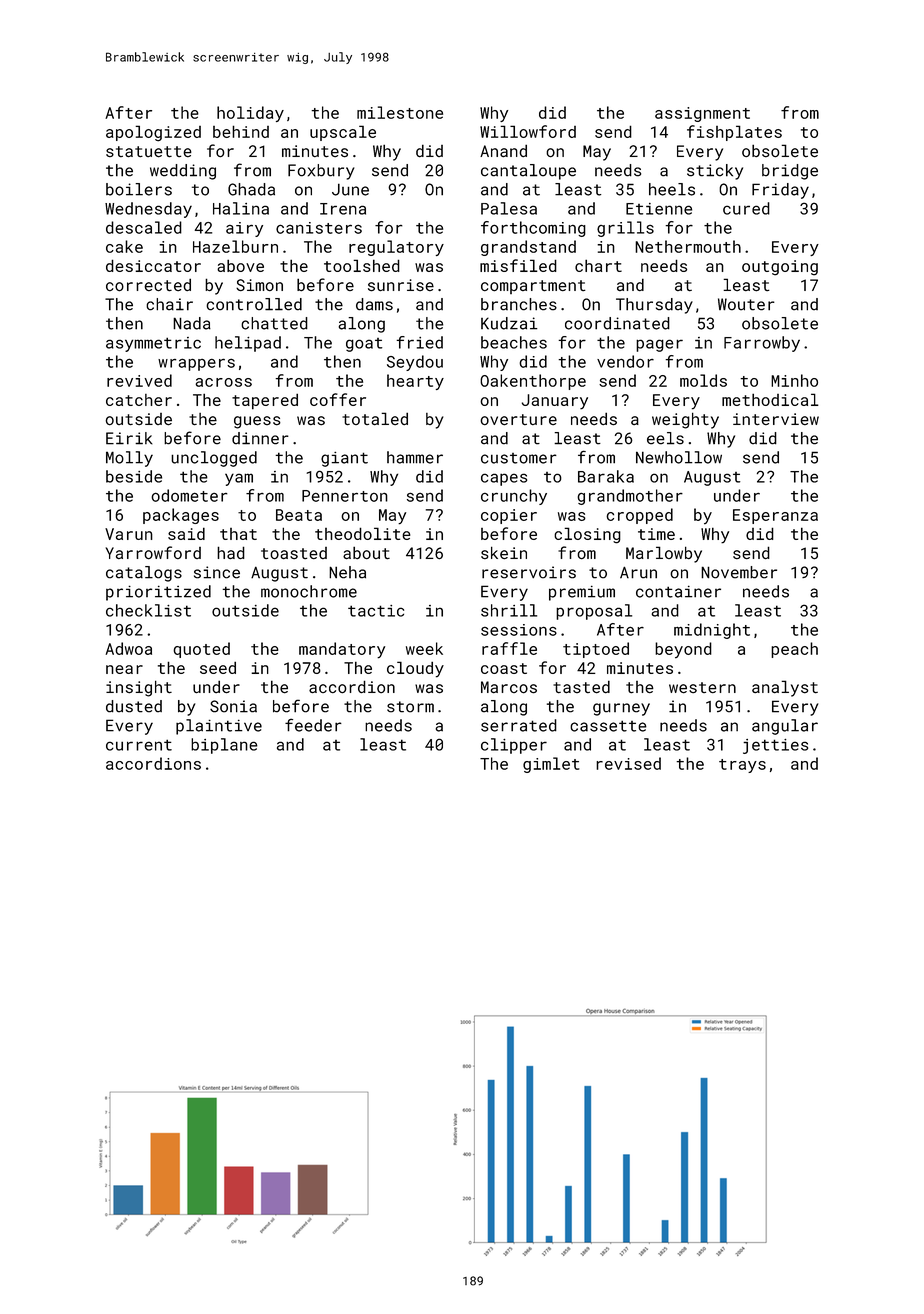 The height and width of the page is (1314, 924). I want to click on Farrowby, so click(762, 344).
